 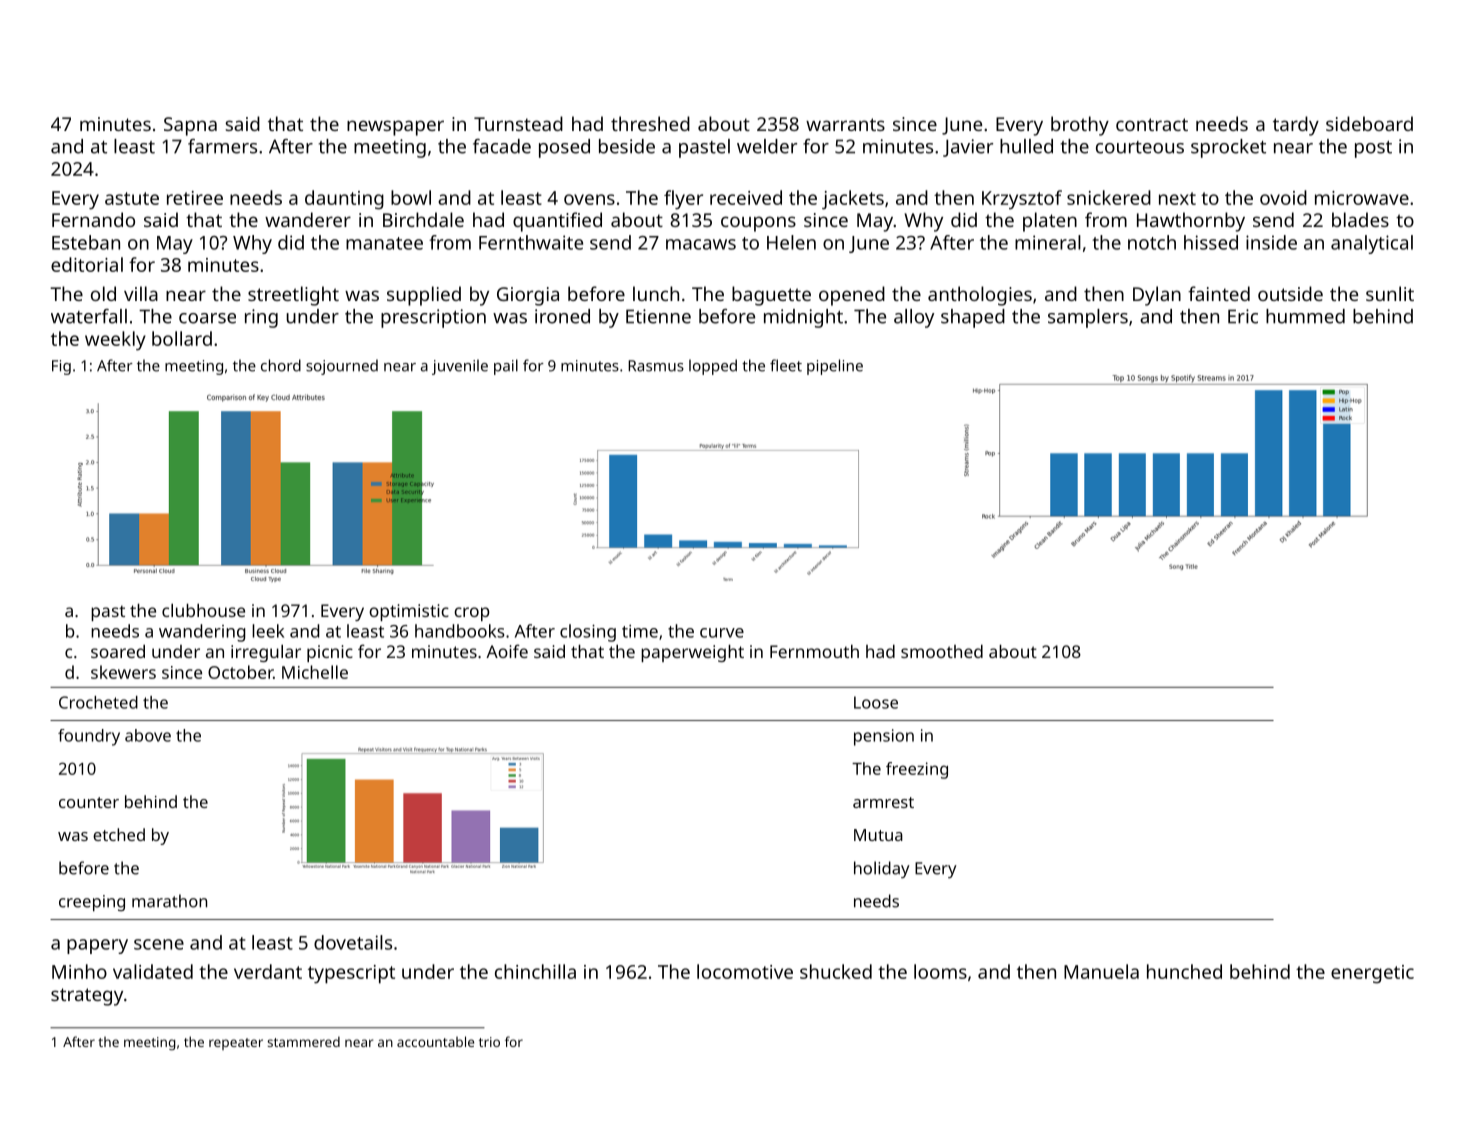 I want to click on pipeline, so click(x=835, y=367).
